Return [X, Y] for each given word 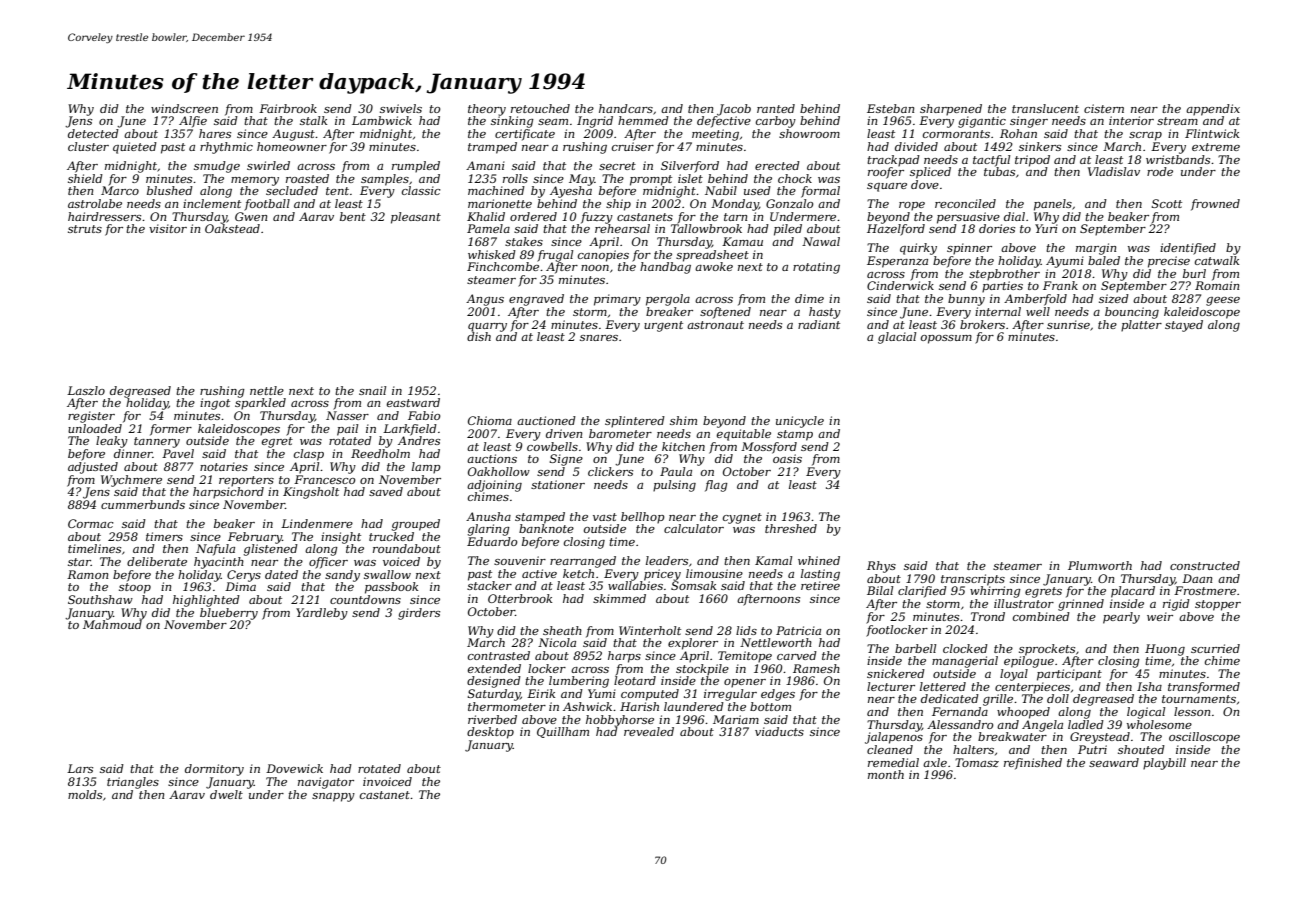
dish [479, 336]
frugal [555, 256]
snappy [333, 797]
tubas [999, 171]
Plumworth [1100, 565]
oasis [787, 458]
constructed [1205, 565]
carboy [776, 122]
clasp [309, 455]
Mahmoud [112, 624]
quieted [135, 148]
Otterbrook [520, 598]
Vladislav [1114, 171]
